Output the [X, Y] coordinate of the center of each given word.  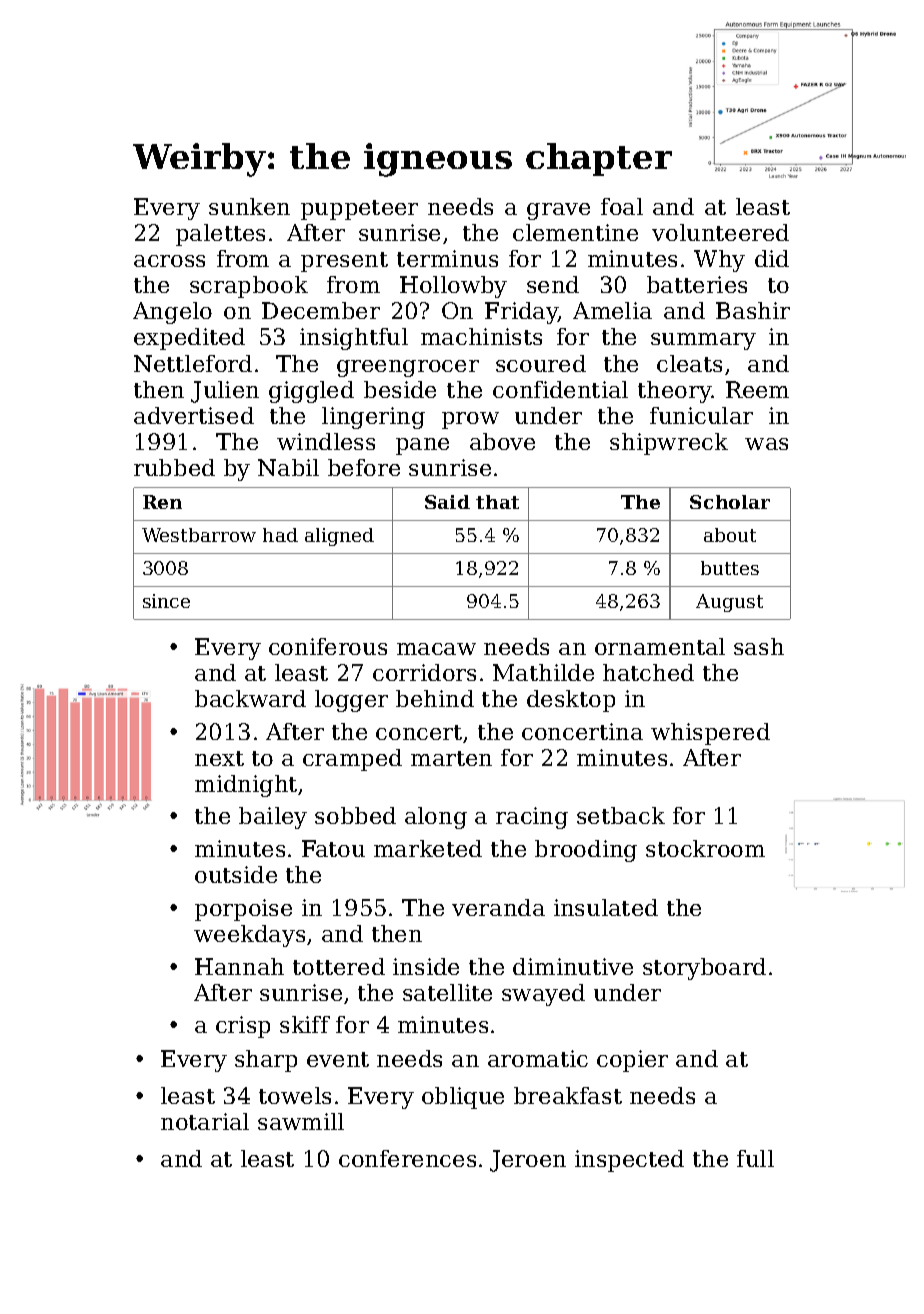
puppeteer [359, 210]
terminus [447, 258]
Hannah [239, 966]
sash [759, 646]
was [766, 444]
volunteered [720, 232]
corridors [424, 672]
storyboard [704, 969]
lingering [373, 418]
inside [426, 966]
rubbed [174, 467]
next [219, 758]
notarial [205, 1121]
